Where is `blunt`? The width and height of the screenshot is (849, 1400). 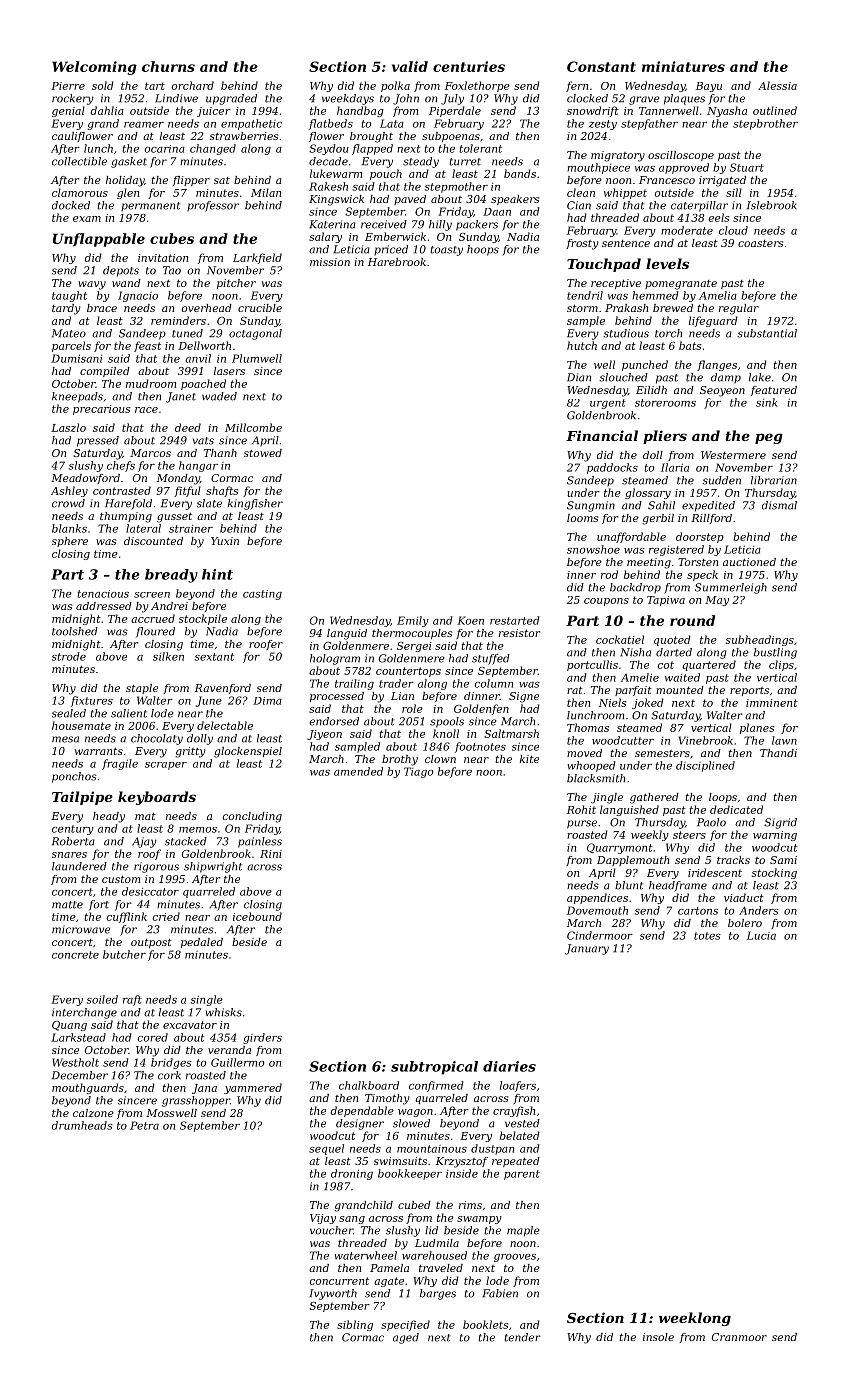 blunt is located at coordinates (629, 885).
